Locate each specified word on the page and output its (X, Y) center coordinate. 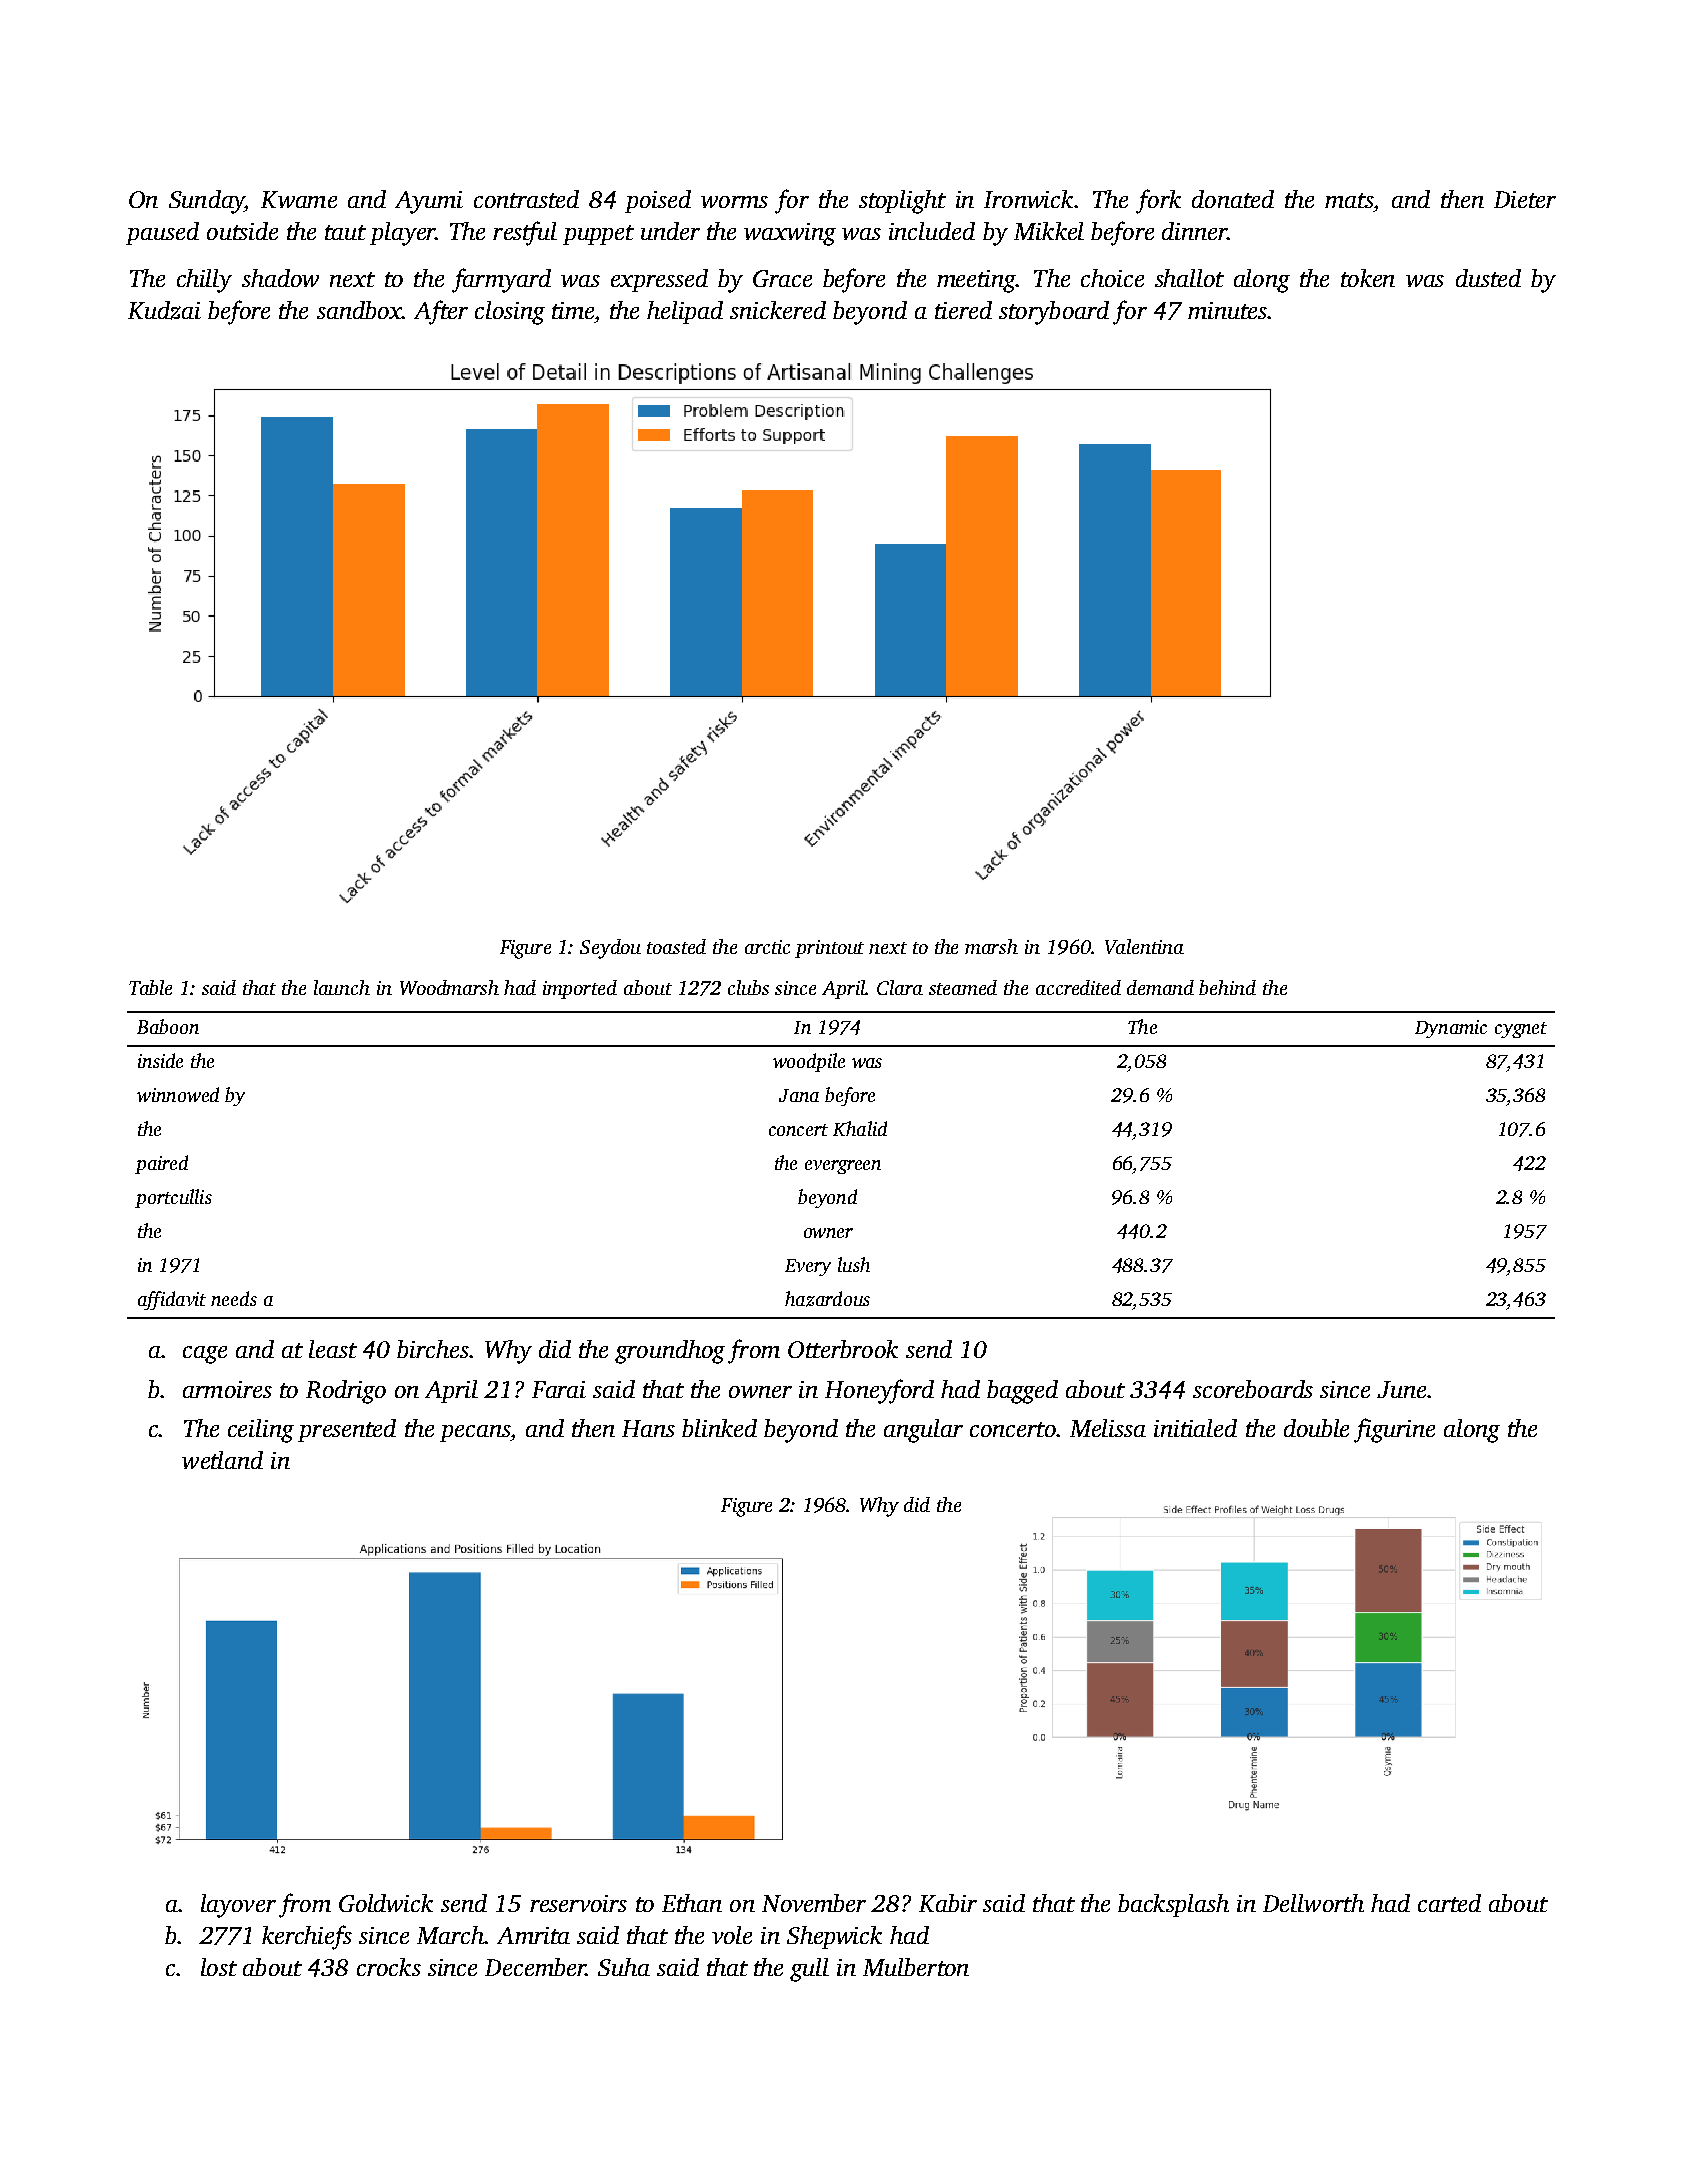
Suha (624, 1967)
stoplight (902, 202)
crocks (389, 1967)
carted (1449, 1903)
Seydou (610, 949)
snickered (778, 310)
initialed (1195, 1428)
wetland (222, 1460)
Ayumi (429, 202)
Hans (648, 1428)
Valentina (1144, 946)
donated (1233, 199)
